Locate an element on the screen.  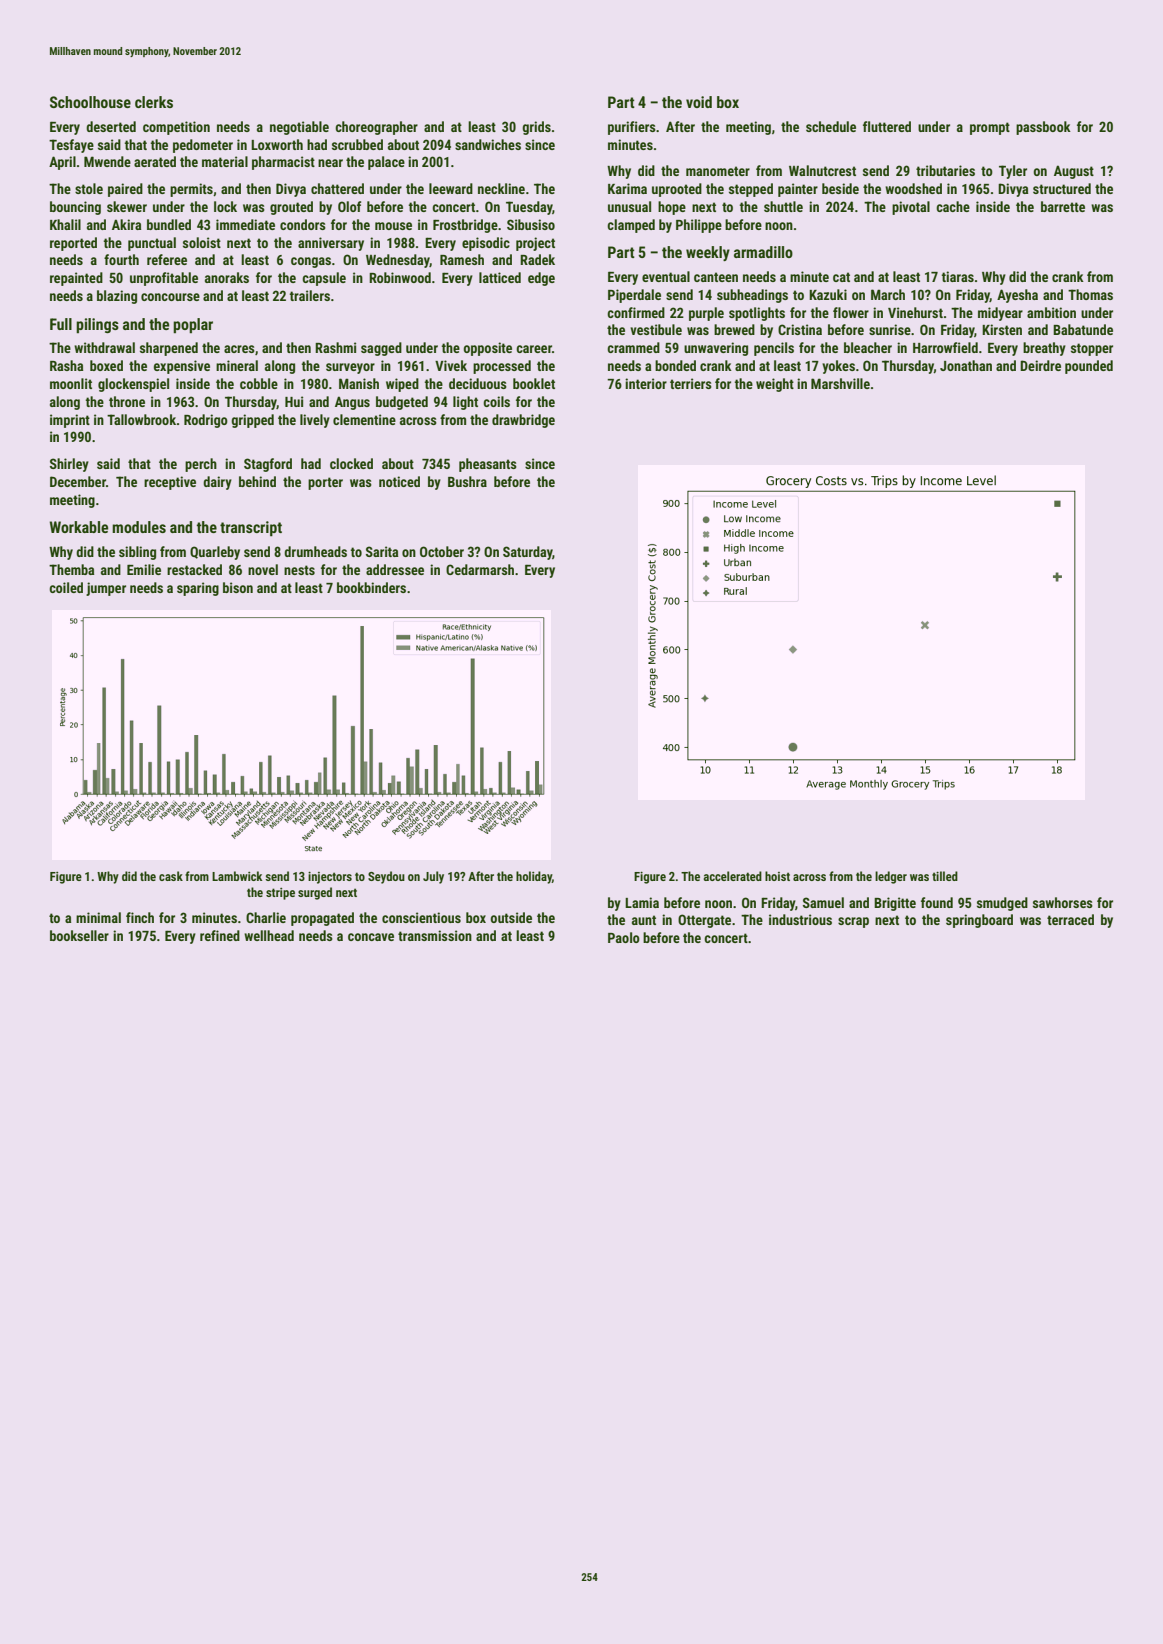
refined is located at coordinates (220, 935).
